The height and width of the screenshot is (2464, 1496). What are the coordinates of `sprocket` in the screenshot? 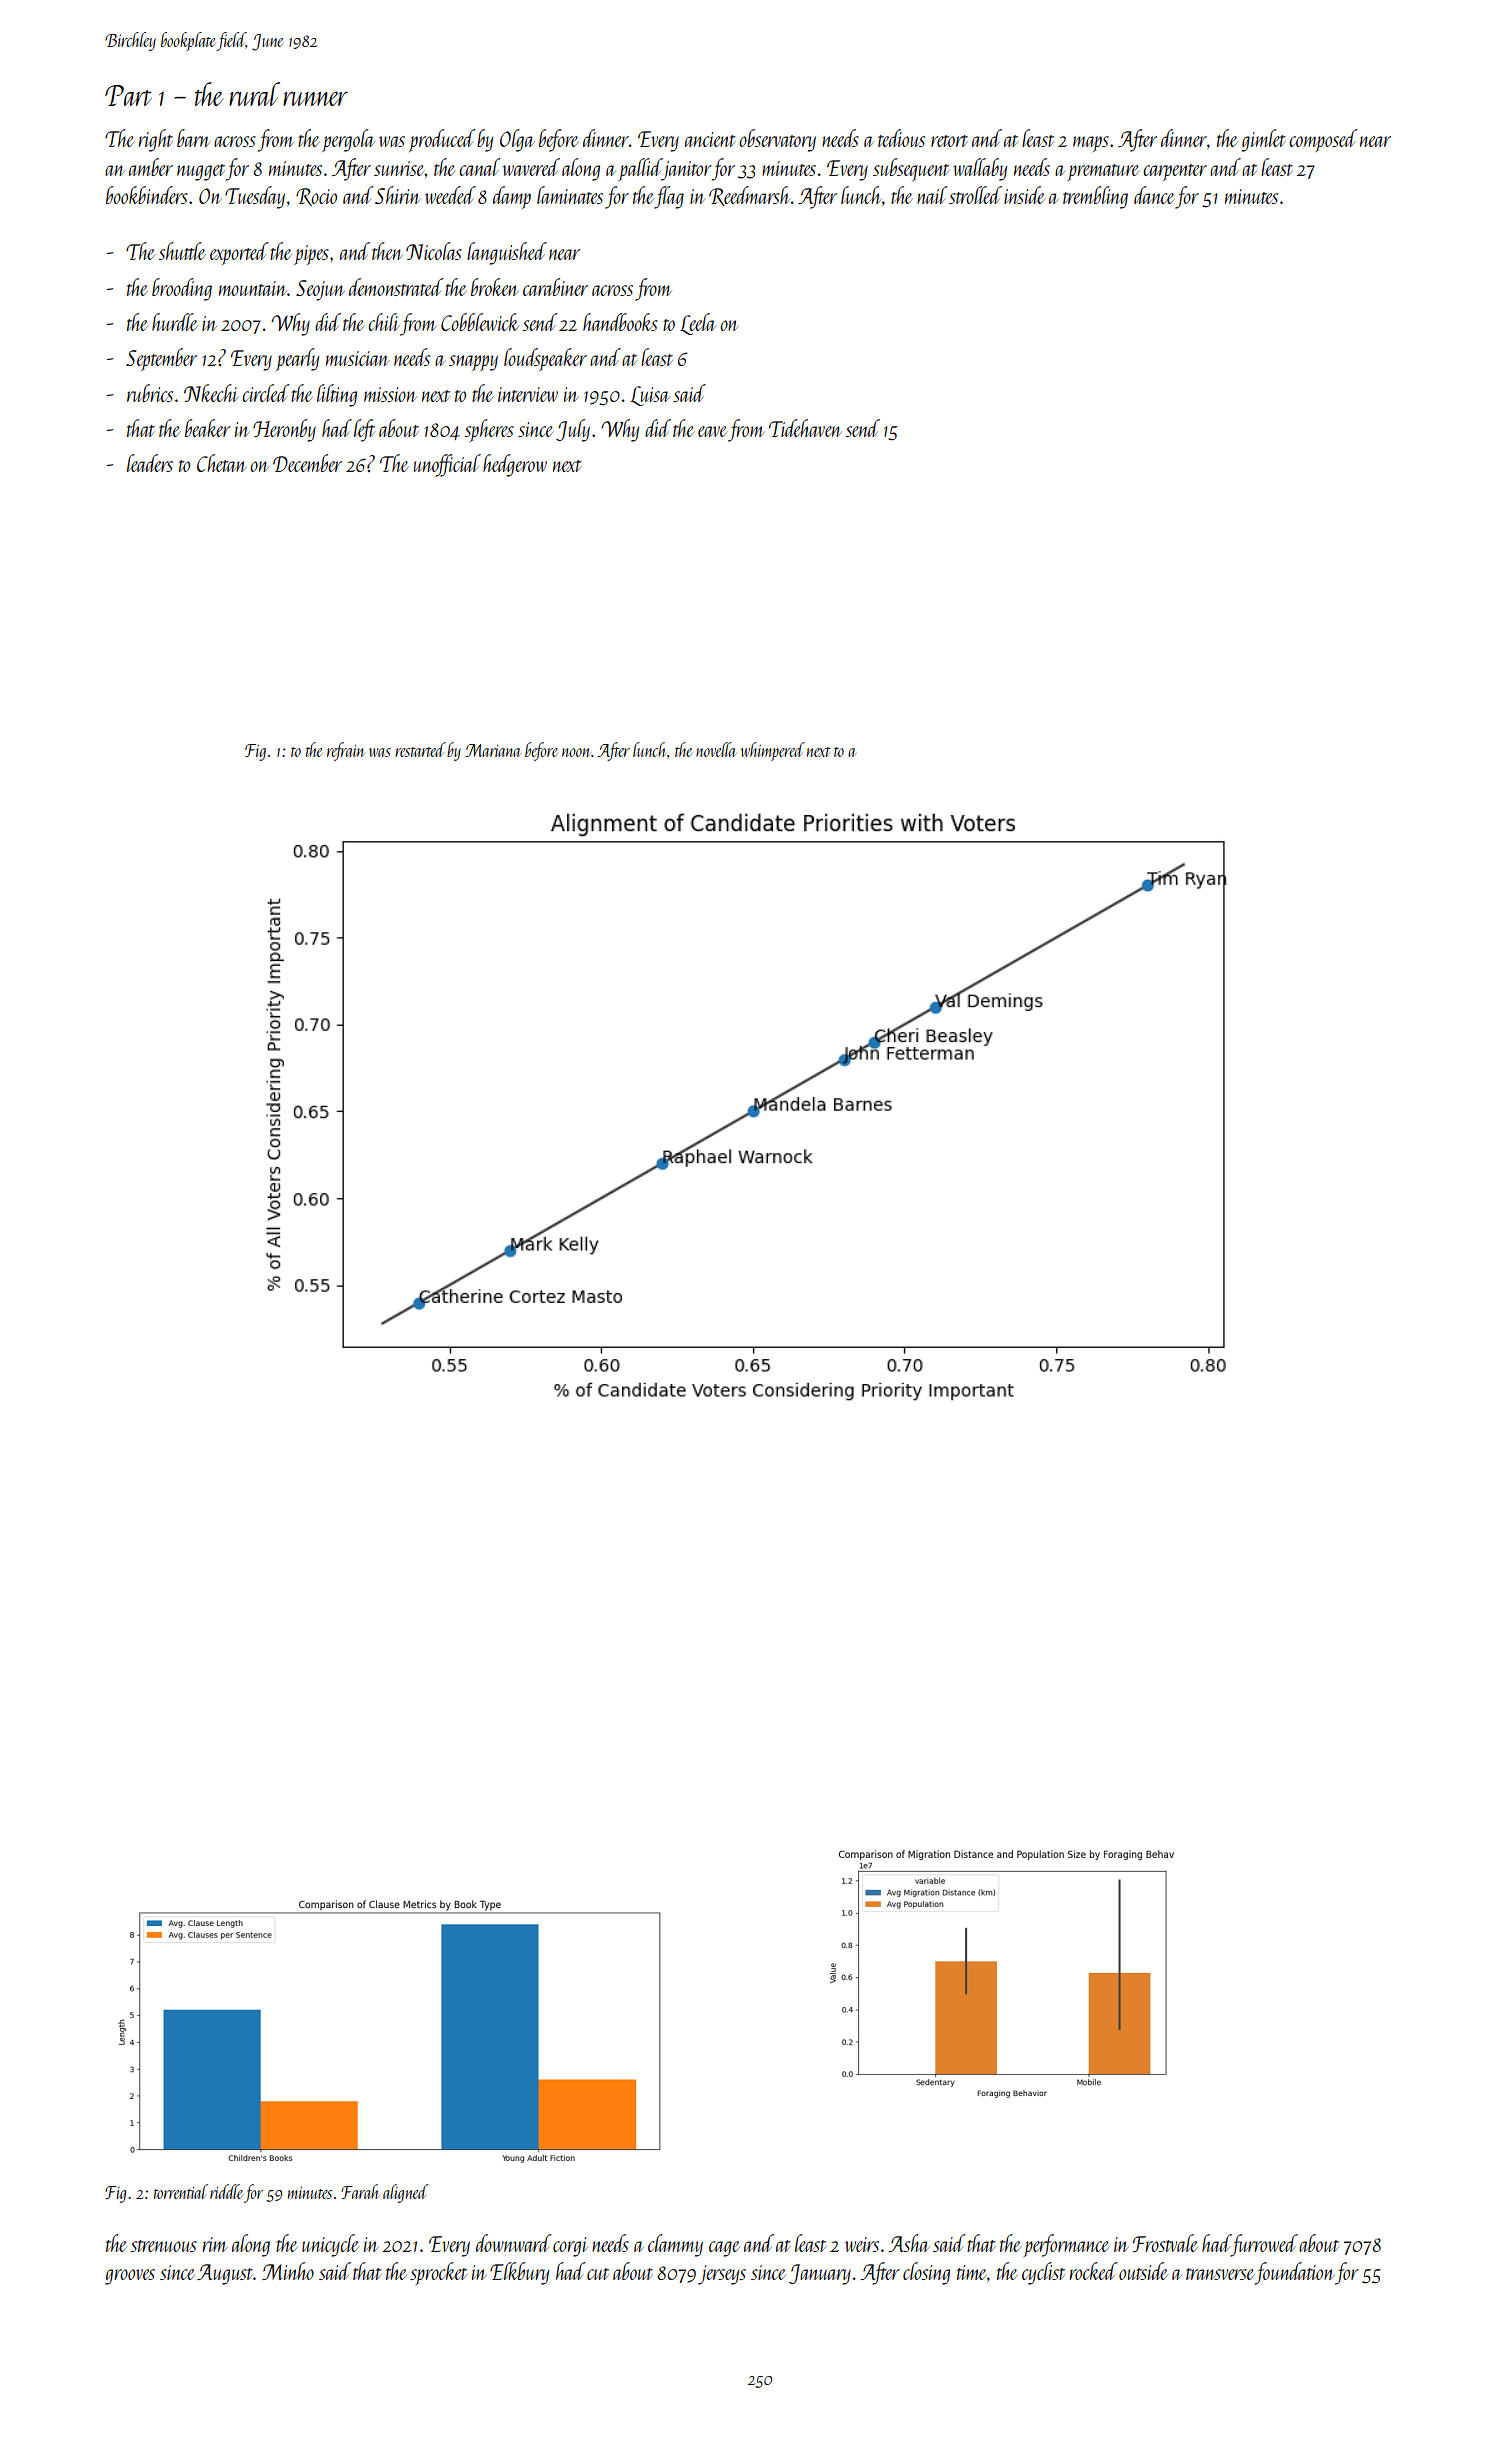 It's located at (438, 2273).
